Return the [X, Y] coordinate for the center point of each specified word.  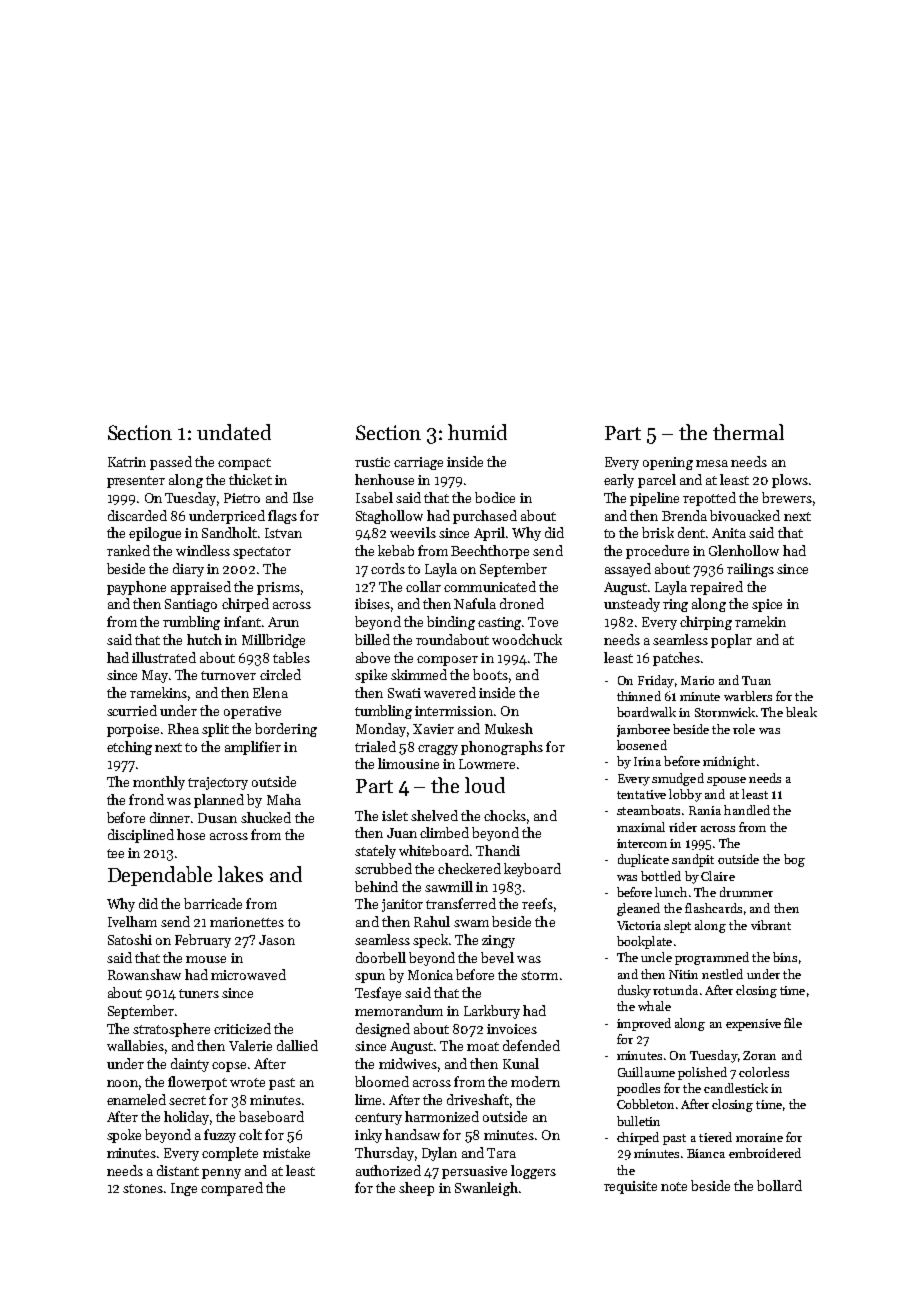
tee [115, 853]
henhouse [384, 479]
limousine [408, 763]
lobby [685, 795]
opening [668, 463]
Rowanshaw [144, 974]
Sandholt [229, 532]
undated [234, 432]
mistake [286, 1152]
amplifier [253, 748]
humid [477, 432]
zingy [498, 941]
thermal [748, 432]
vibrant [771, 925]
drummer [746, 892]
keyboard [532, 870]
